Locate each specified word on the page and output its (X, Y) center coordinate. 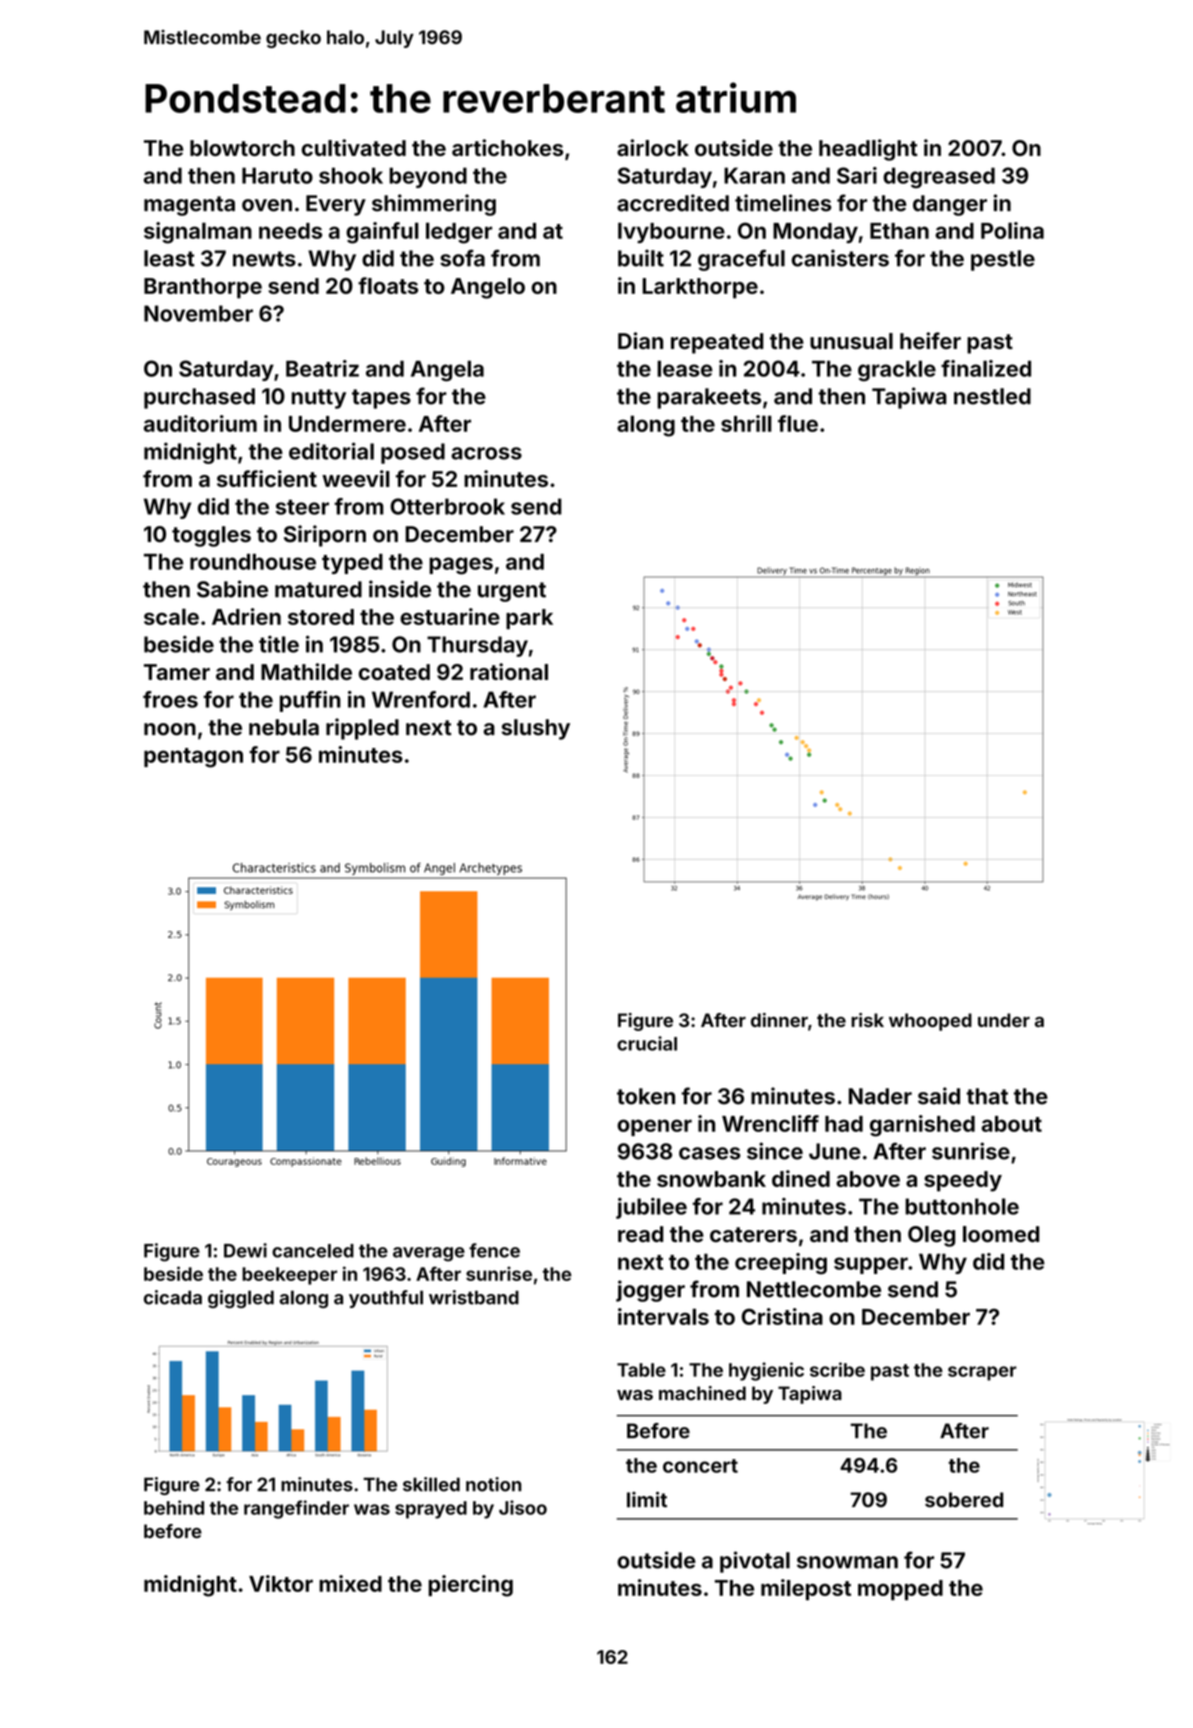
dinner (779, 1020)
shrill (746, 423)
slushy (535, 729)
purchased (199, 398)
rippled (362, 729)
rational (509, 671)
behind (174, 1507)
